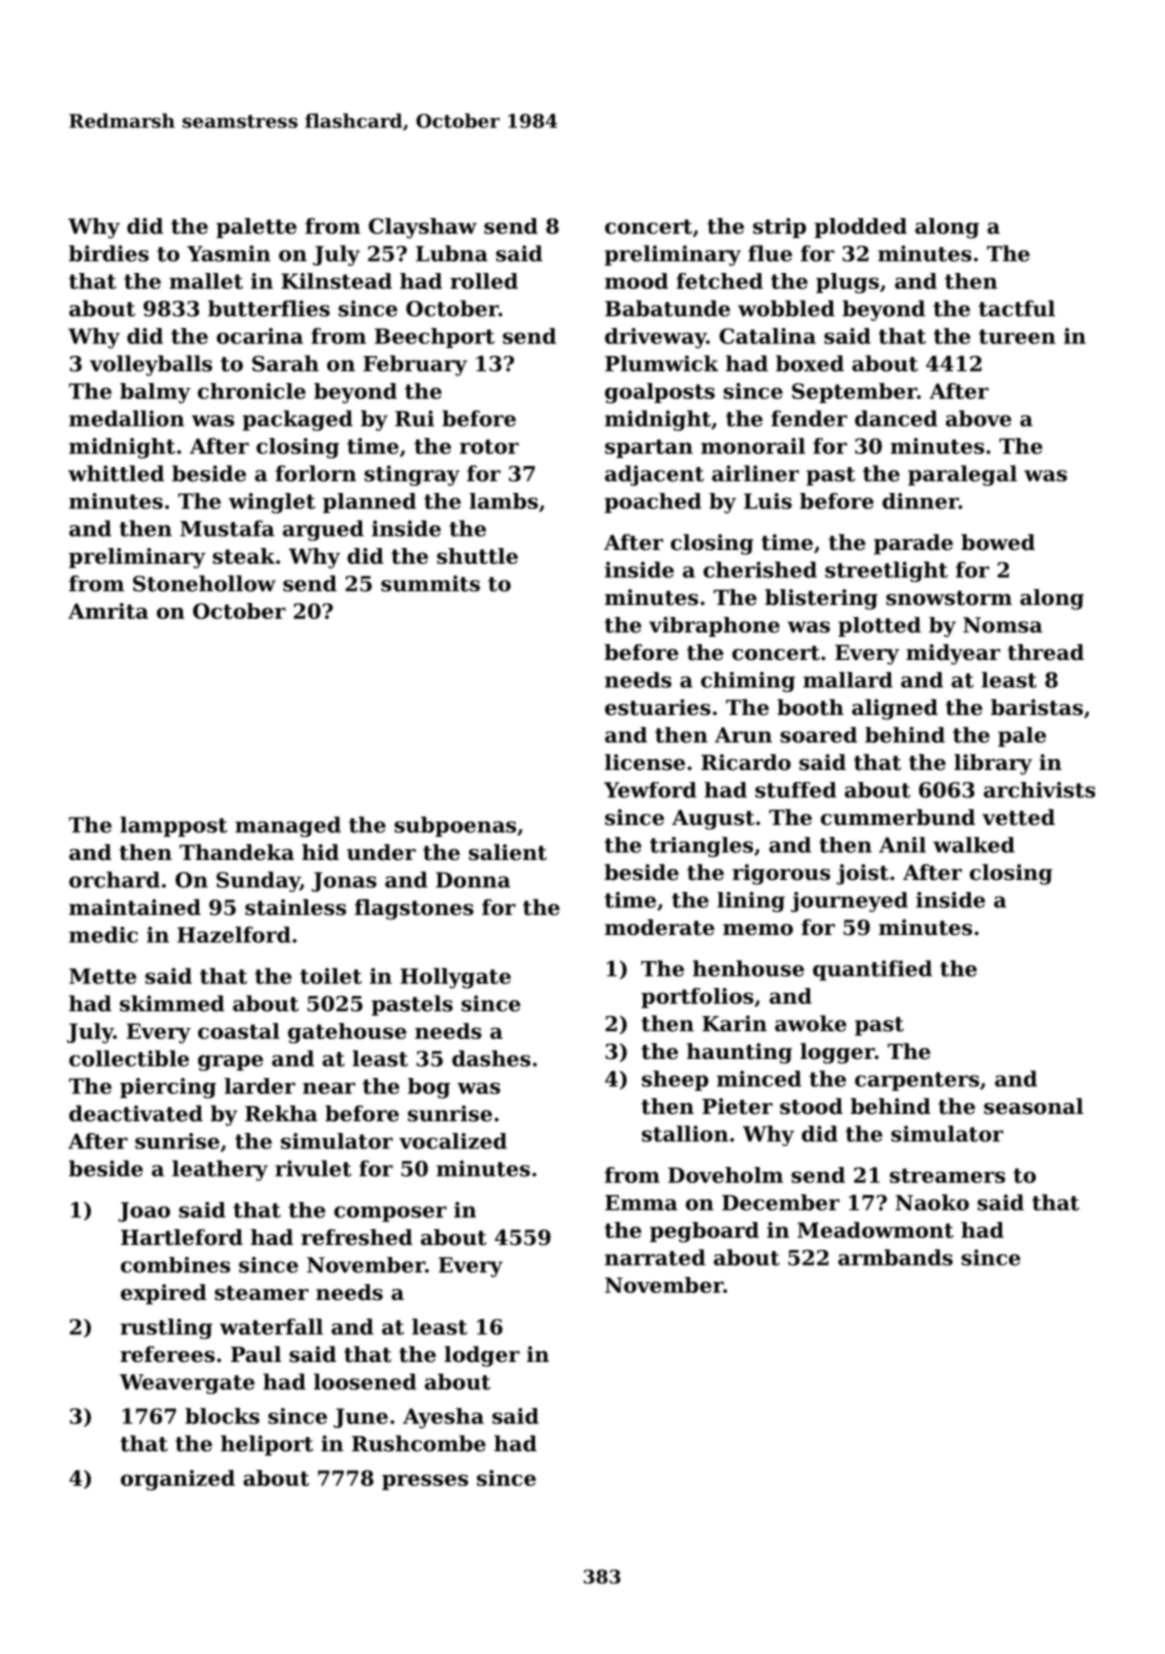  I want to click on streamers, so click(947, 1175).
